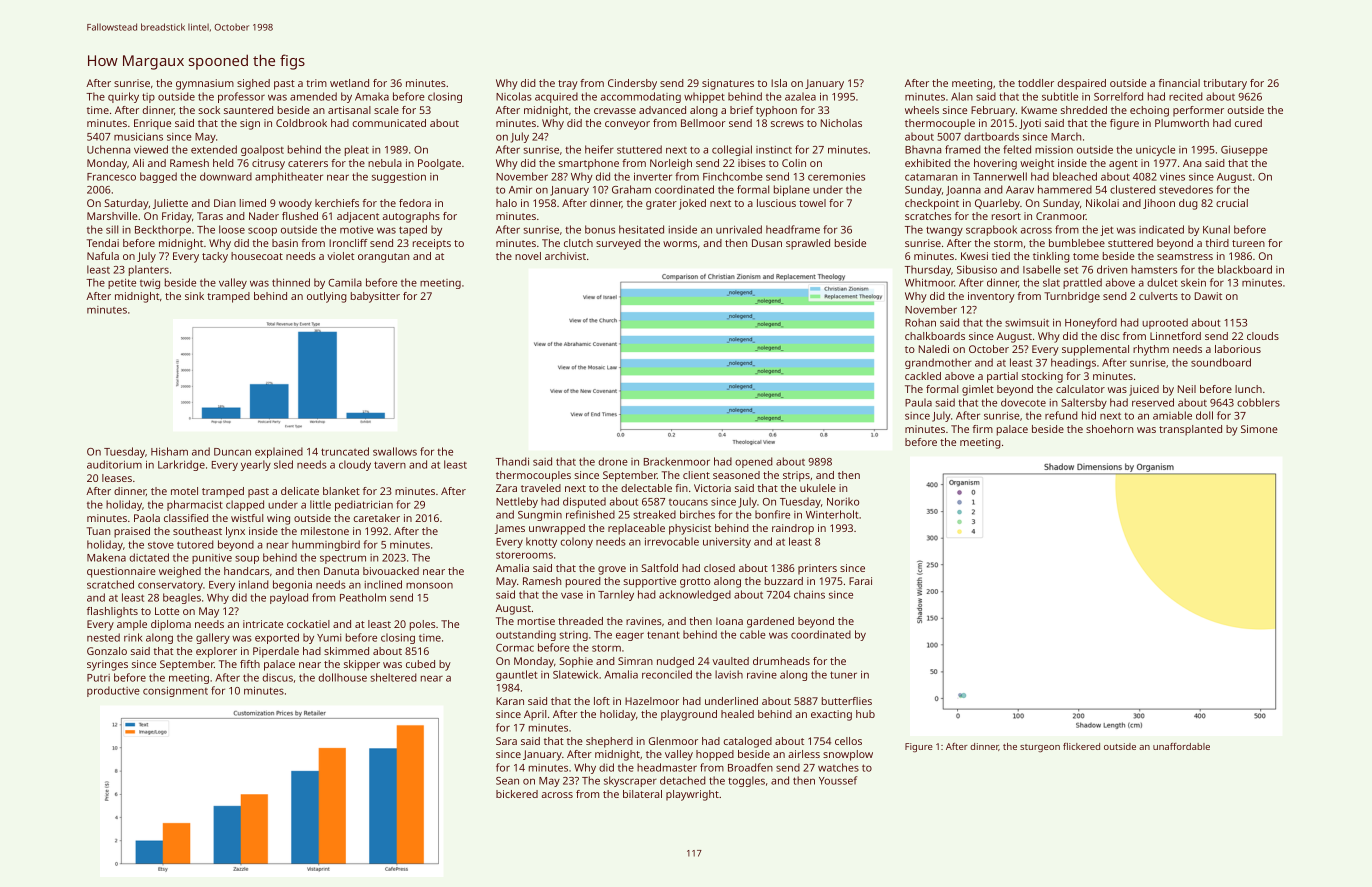  I want to click on opened, so click(754, 462).
